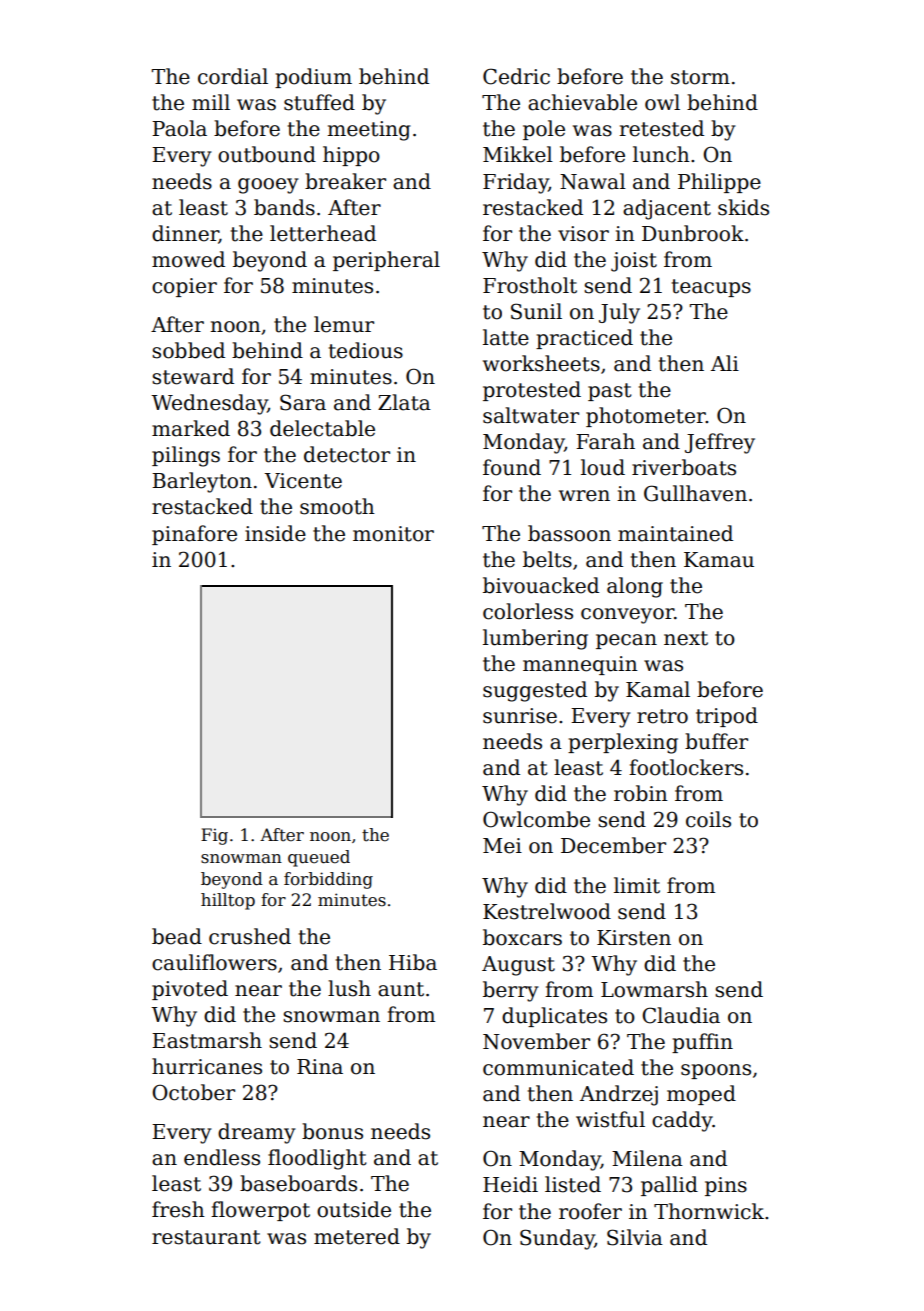 The height and width of the page is (1311, 924). I want to click on pivoted, so click(190, 990).
